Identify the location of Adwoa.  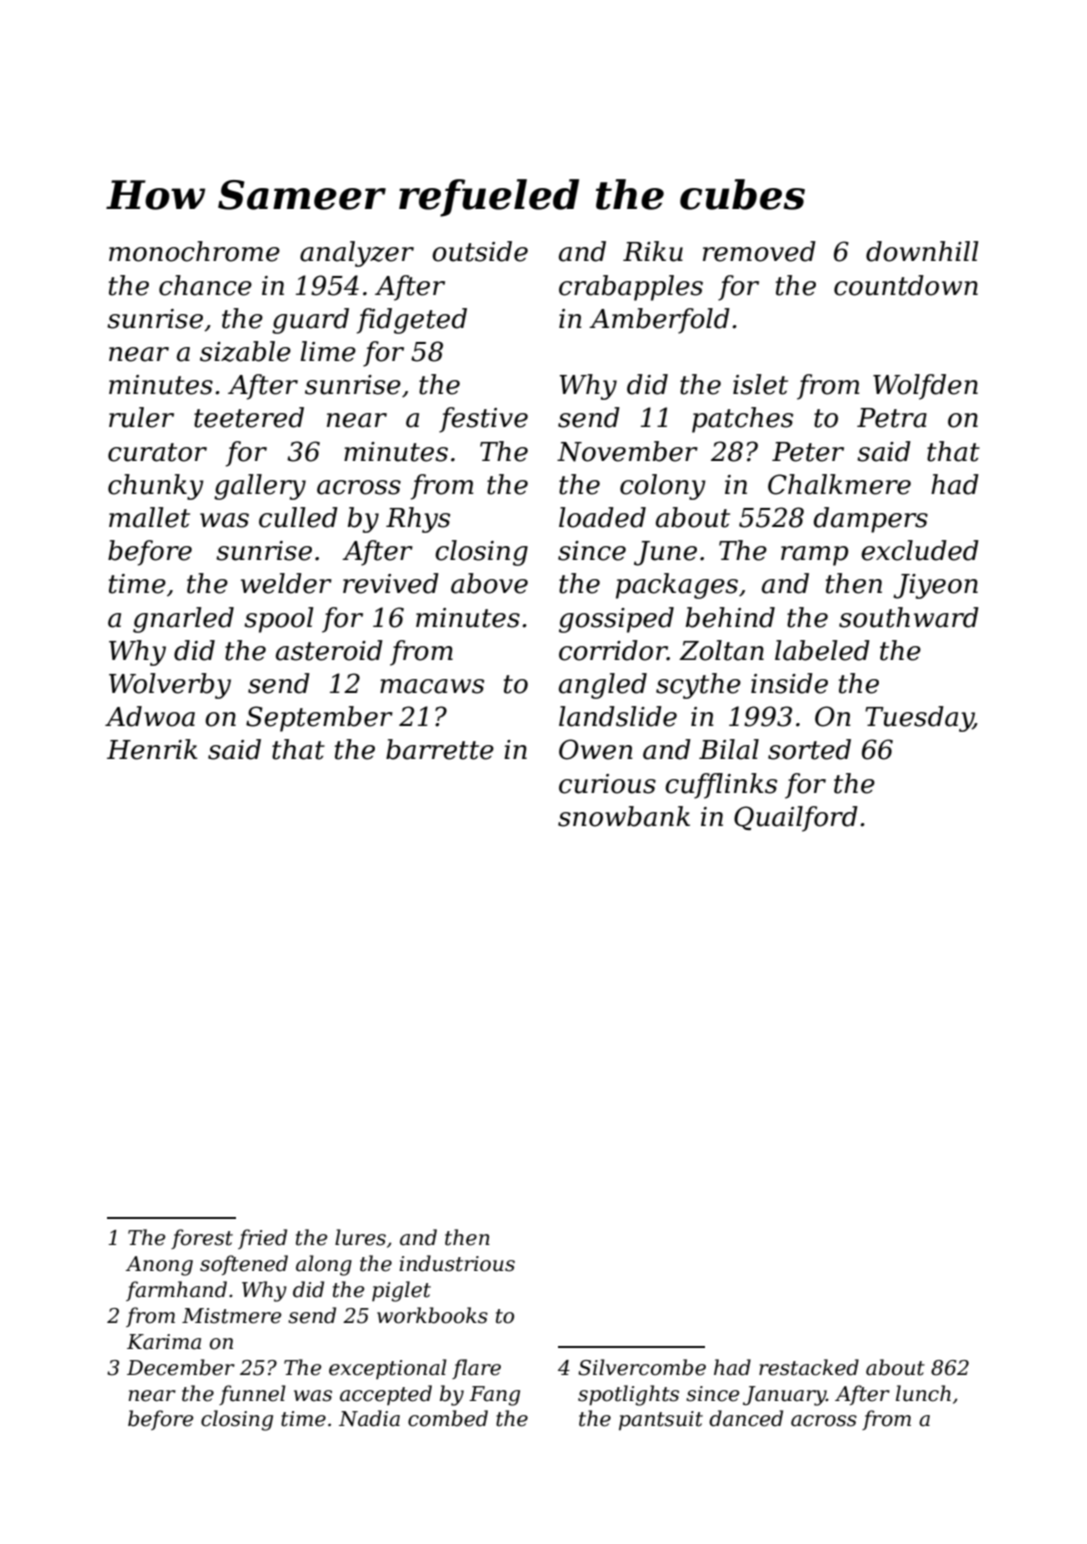
(150, 716).
